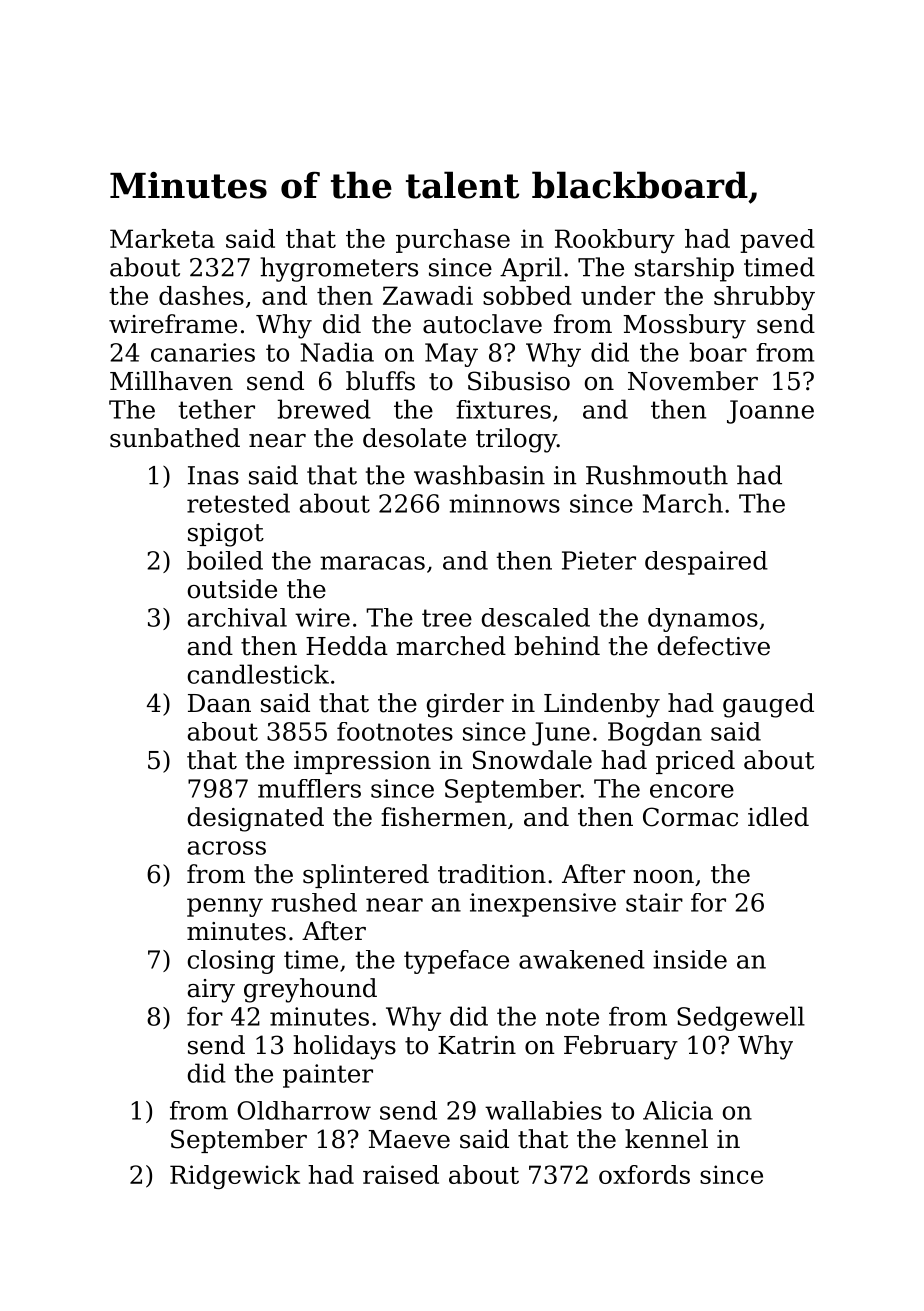 This screenshot has width=924, height=1311. Describe the element at coordinates (703, 620) in the screenshot. I see `dynamos` at that location.
